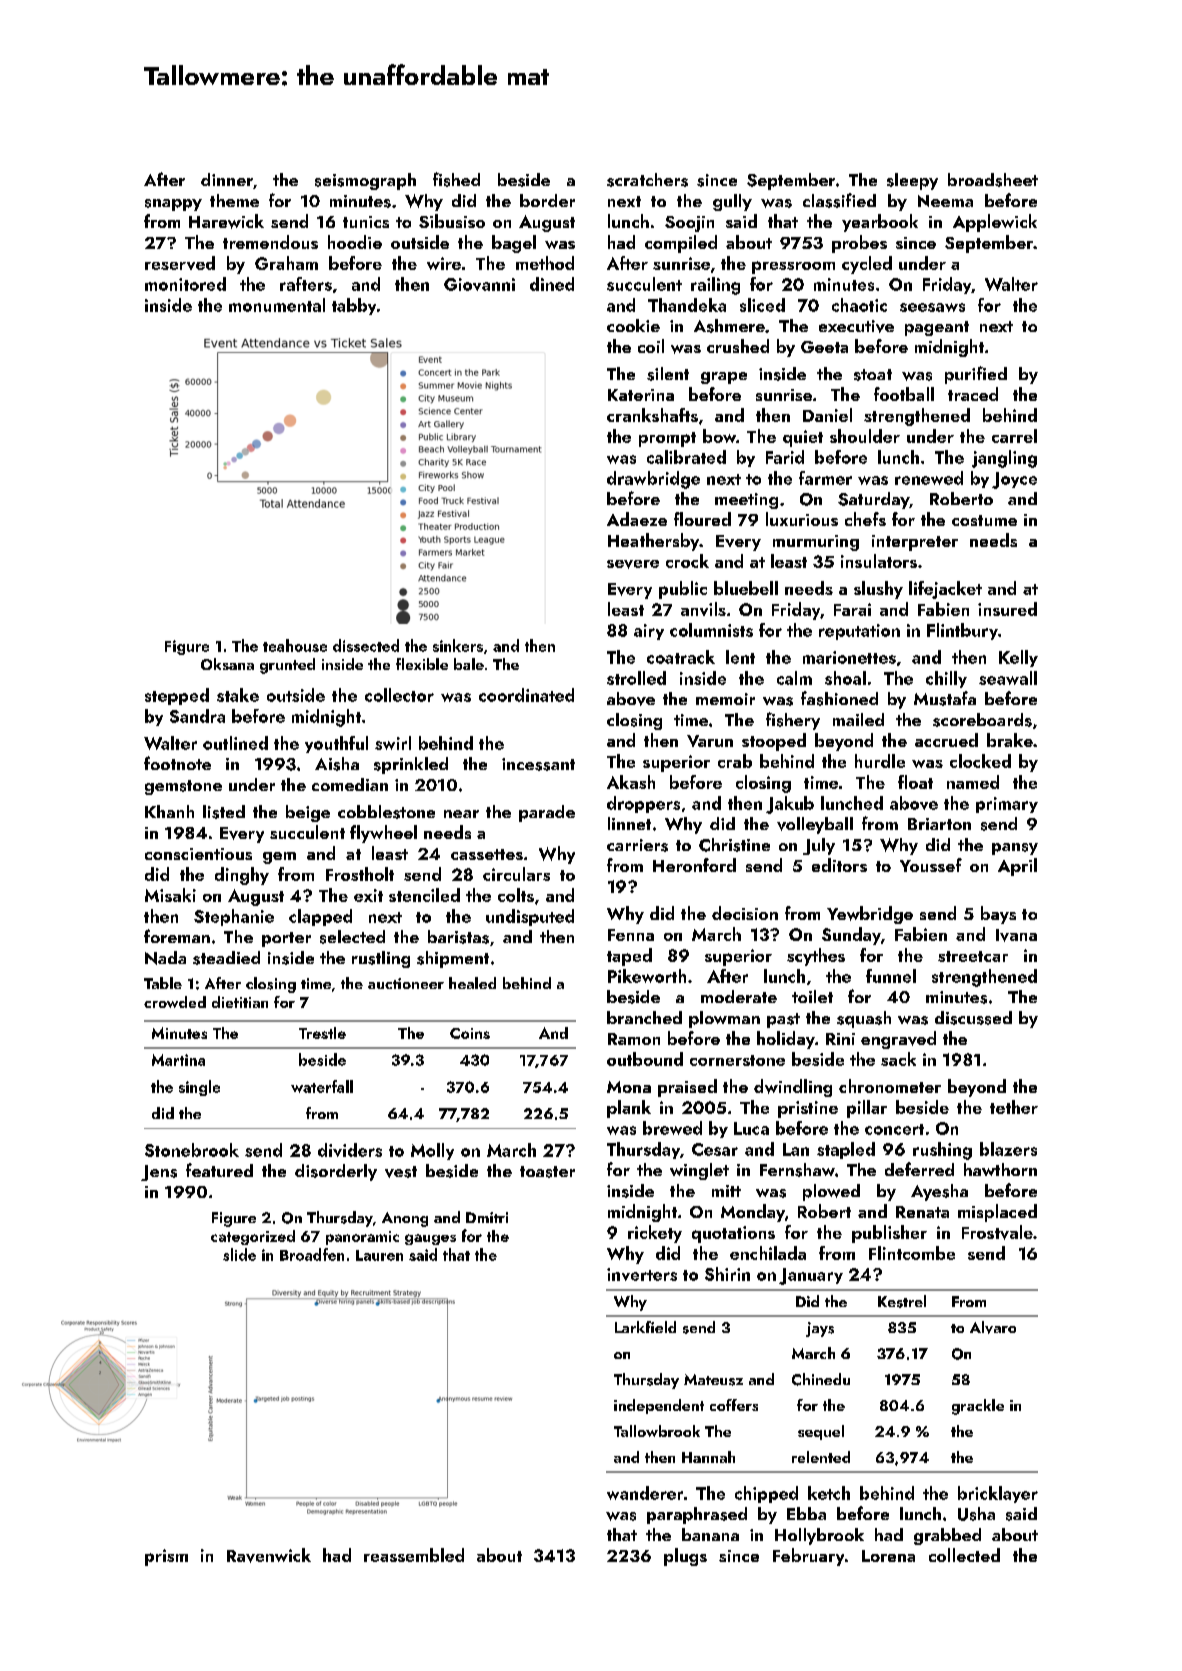 Image resolution: width=1182 pixels, height=1671 pixels. I want to click on broadsheet, so click(993, 180).
